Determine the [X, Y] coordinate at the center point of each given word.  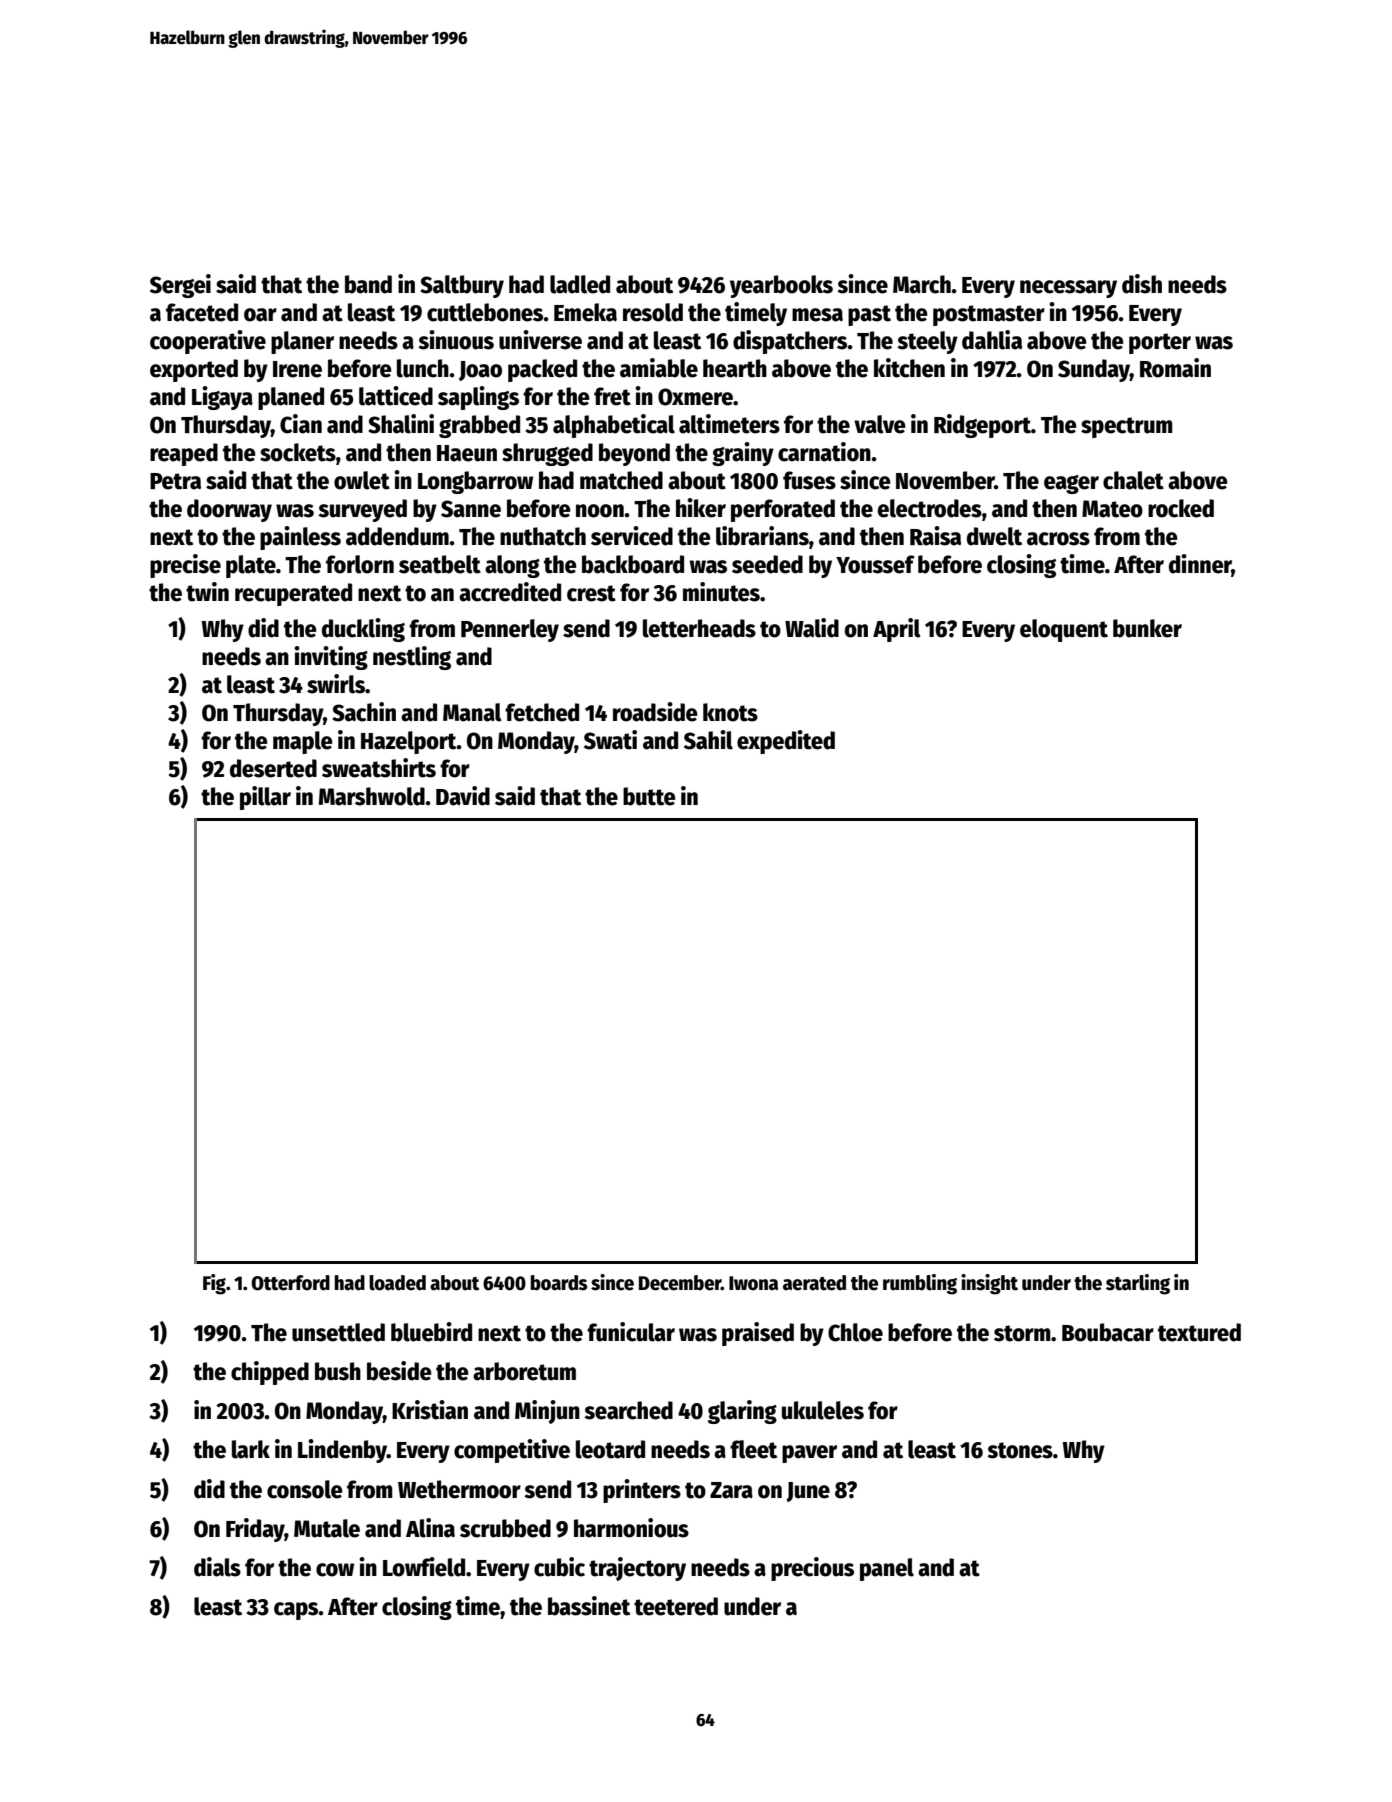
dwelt [994, 536]
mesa [817, 315]
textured [1199, 1332]
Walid [812, 628]
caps [296, 1611]
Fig [214, 1284]
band [368, 284]
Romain [1175, 368]
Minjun [547, 1412]
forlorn [360, 564]
